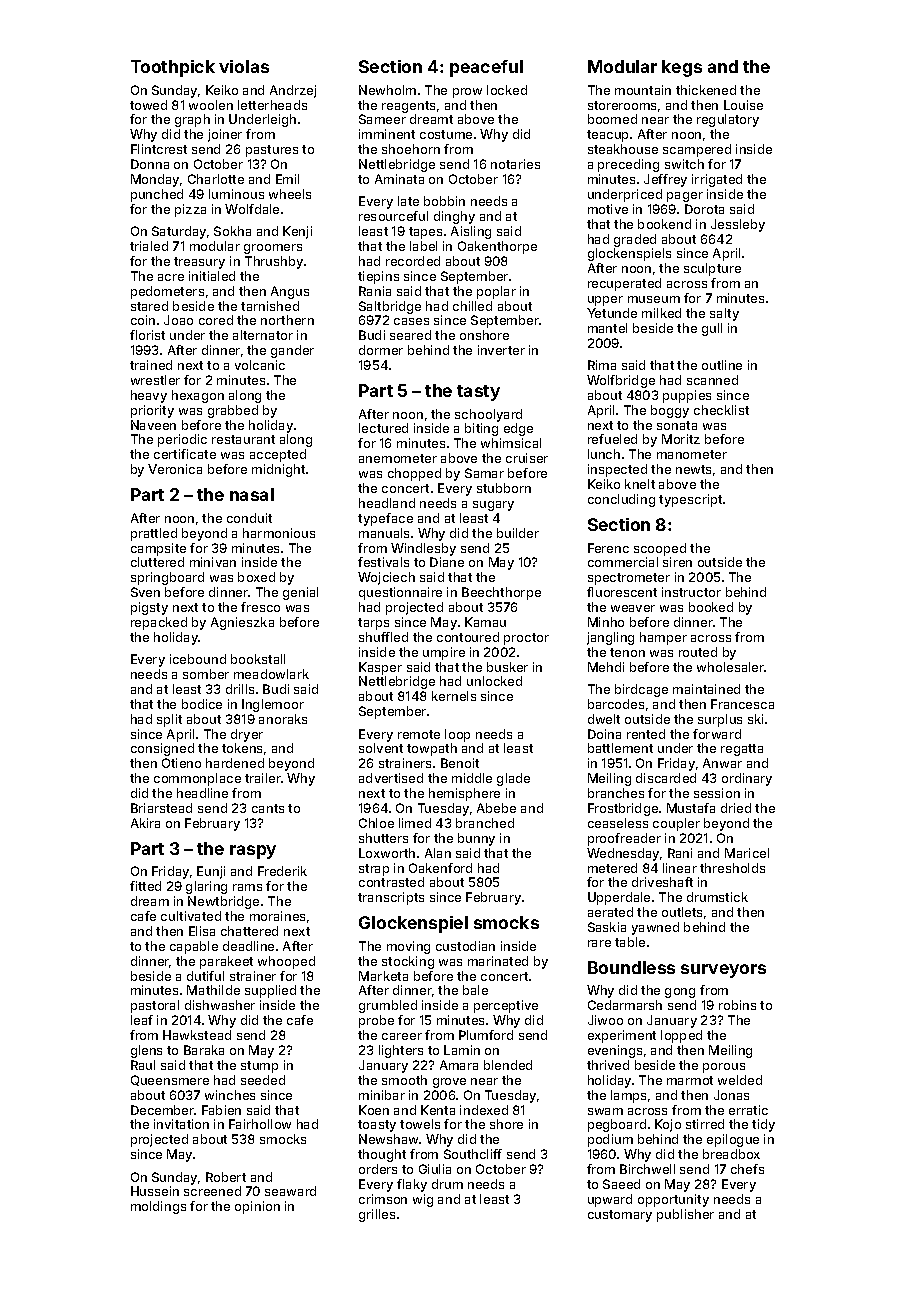  Describe the element at coordinates (153, 425) in the screenshot. I see `Naveen` at that location.
